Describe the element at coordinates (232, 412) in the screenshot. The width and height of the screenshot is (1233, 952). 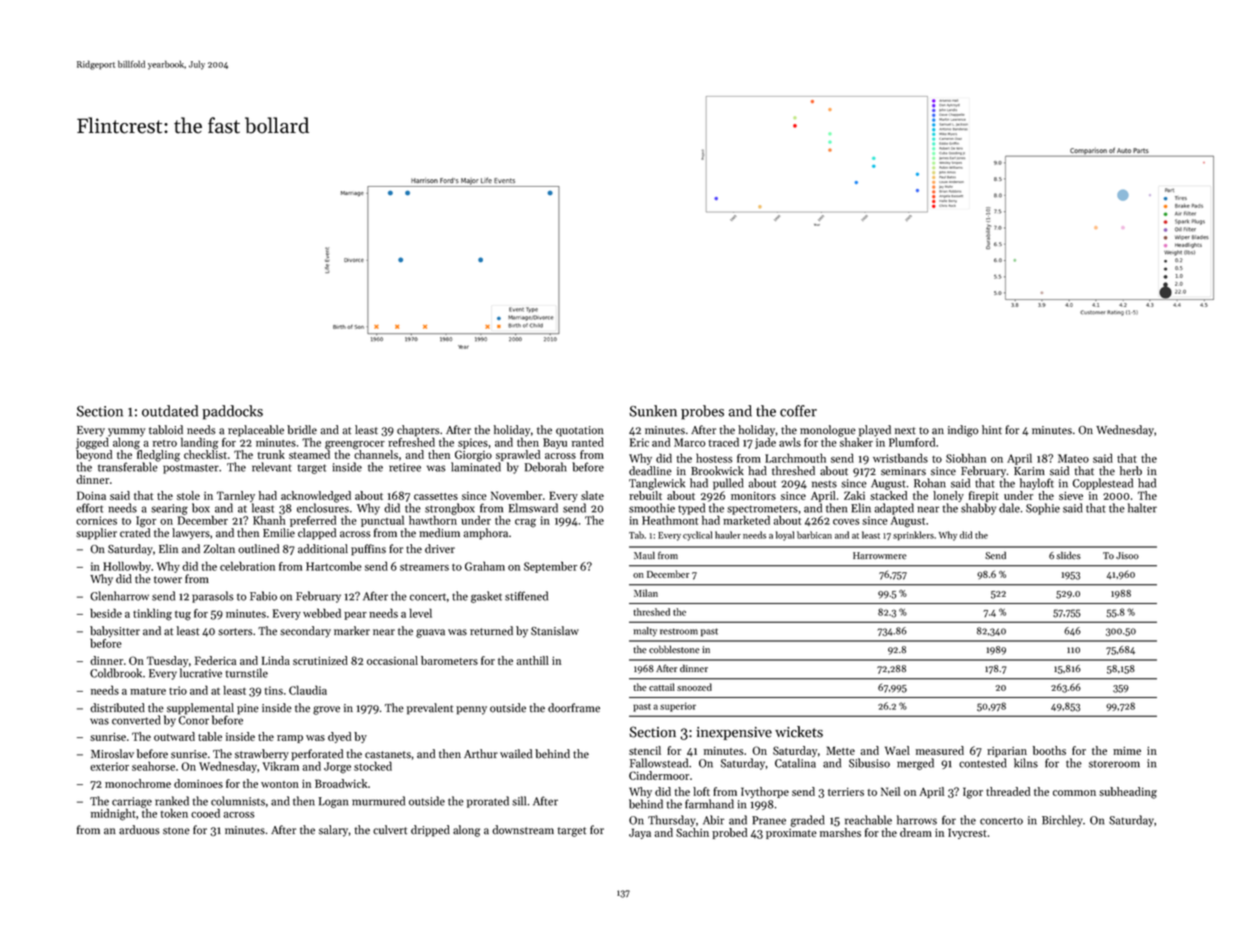
I see `paddocks` at that location.
